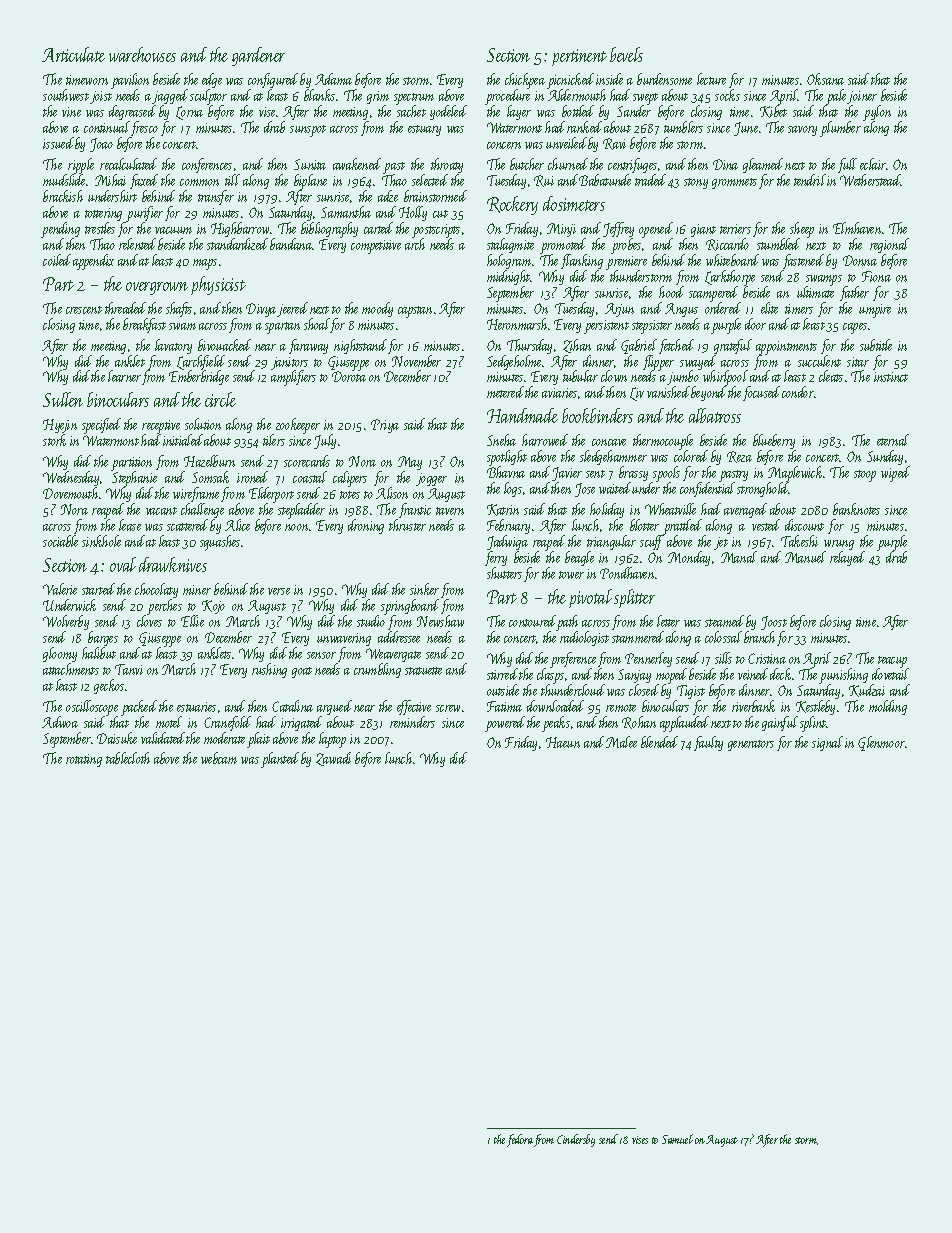 The image size is (952, 1233). Describe the element at coordinates (63, 399) in the screenshot. I see `Sullen` at that location.
